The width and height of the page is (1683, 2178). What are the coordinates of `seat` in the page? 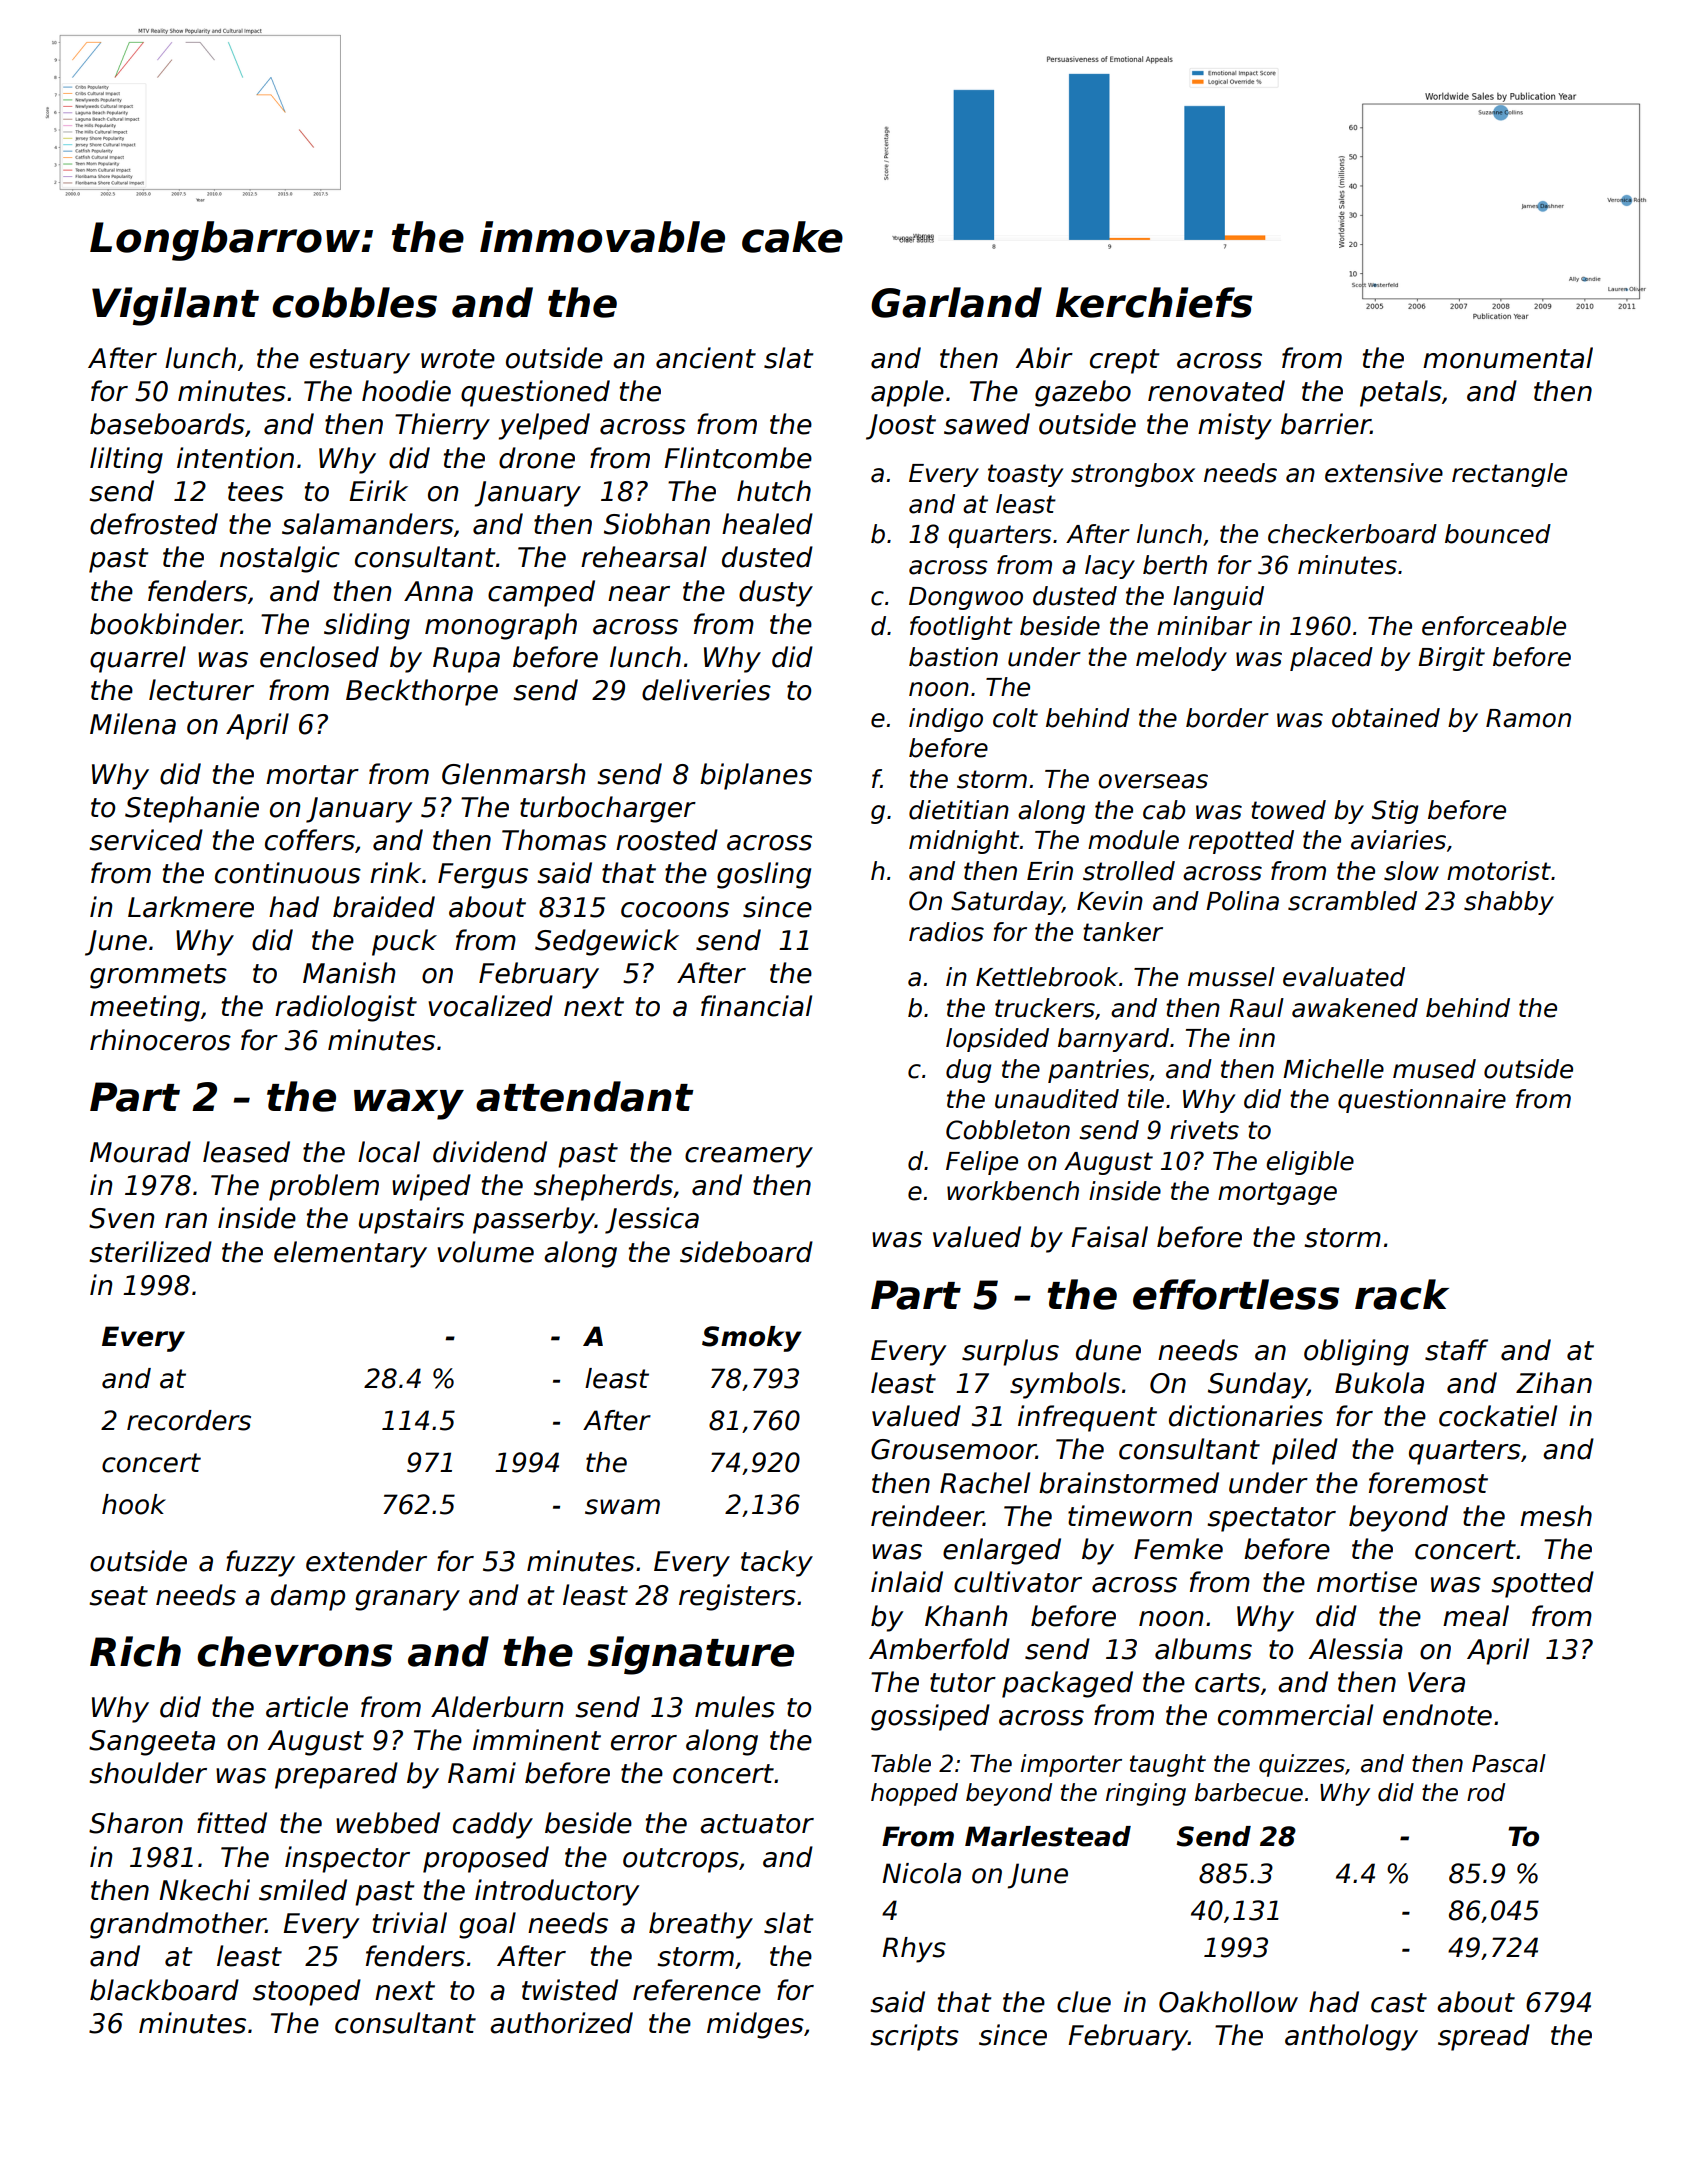 It's located at (118, 1596).
